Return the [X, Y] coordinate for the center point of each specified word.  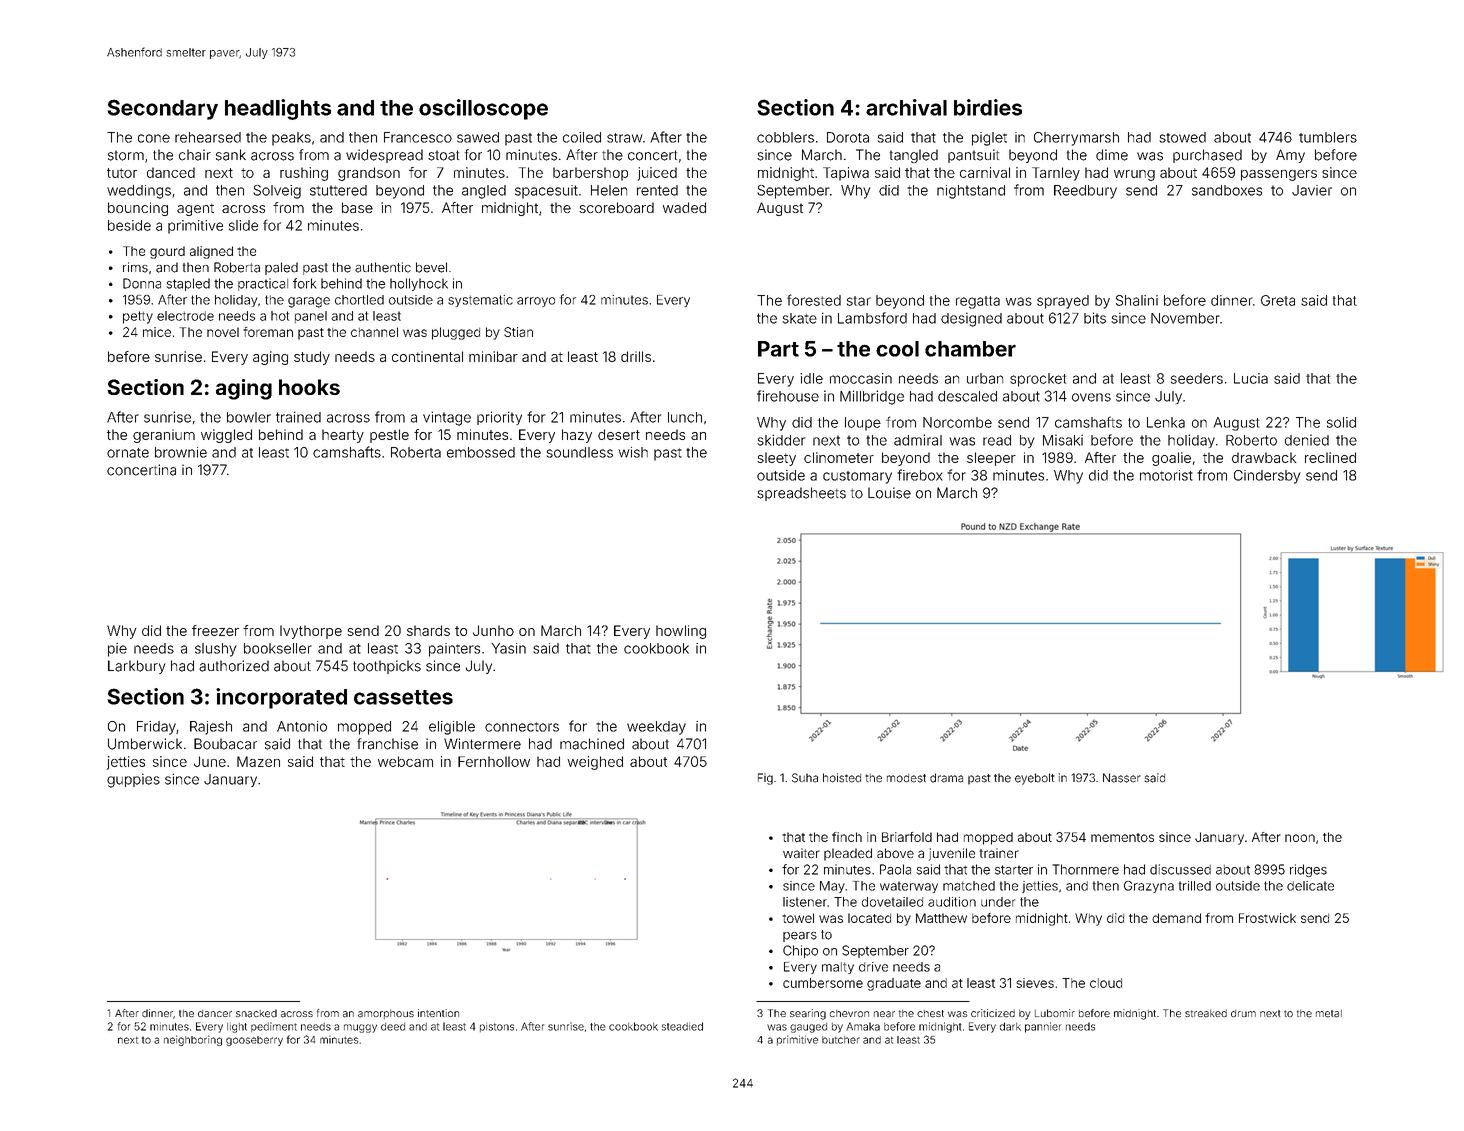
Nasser [1122, 778]
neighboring [193, 1040]
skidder [781, 440]
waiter [801, 853]
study [312, 358]
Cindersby [1267, 477]
